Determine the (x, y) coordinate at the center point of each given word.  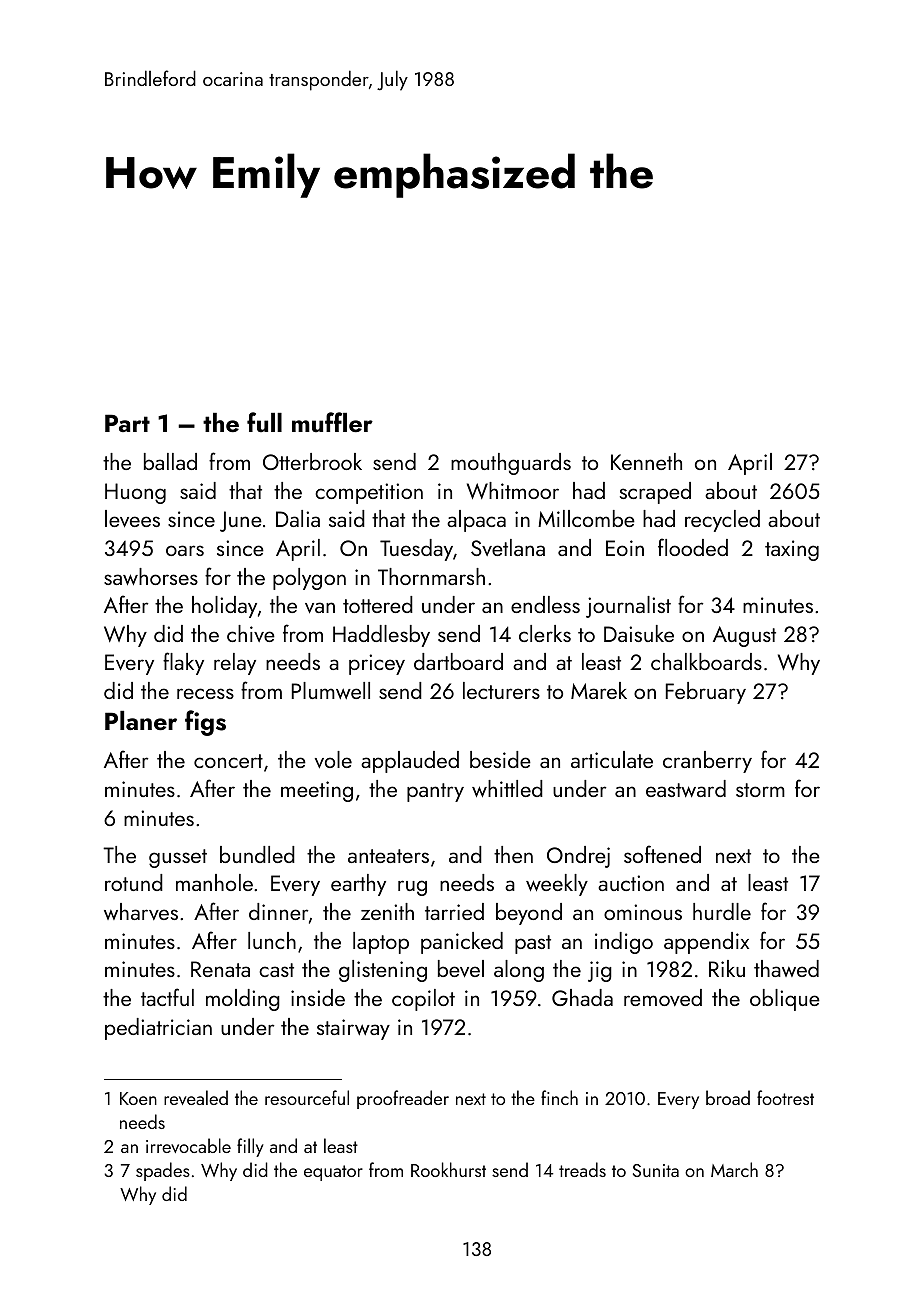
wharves (141, 911)
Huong (135, 493)
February (706, 693)
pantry (435, 792)
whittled (507, 788)
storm (760, 790)
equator (333, 1173)
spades (163, 1171)
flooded (693, 547)
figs (205, 723)
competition (369, 493)
